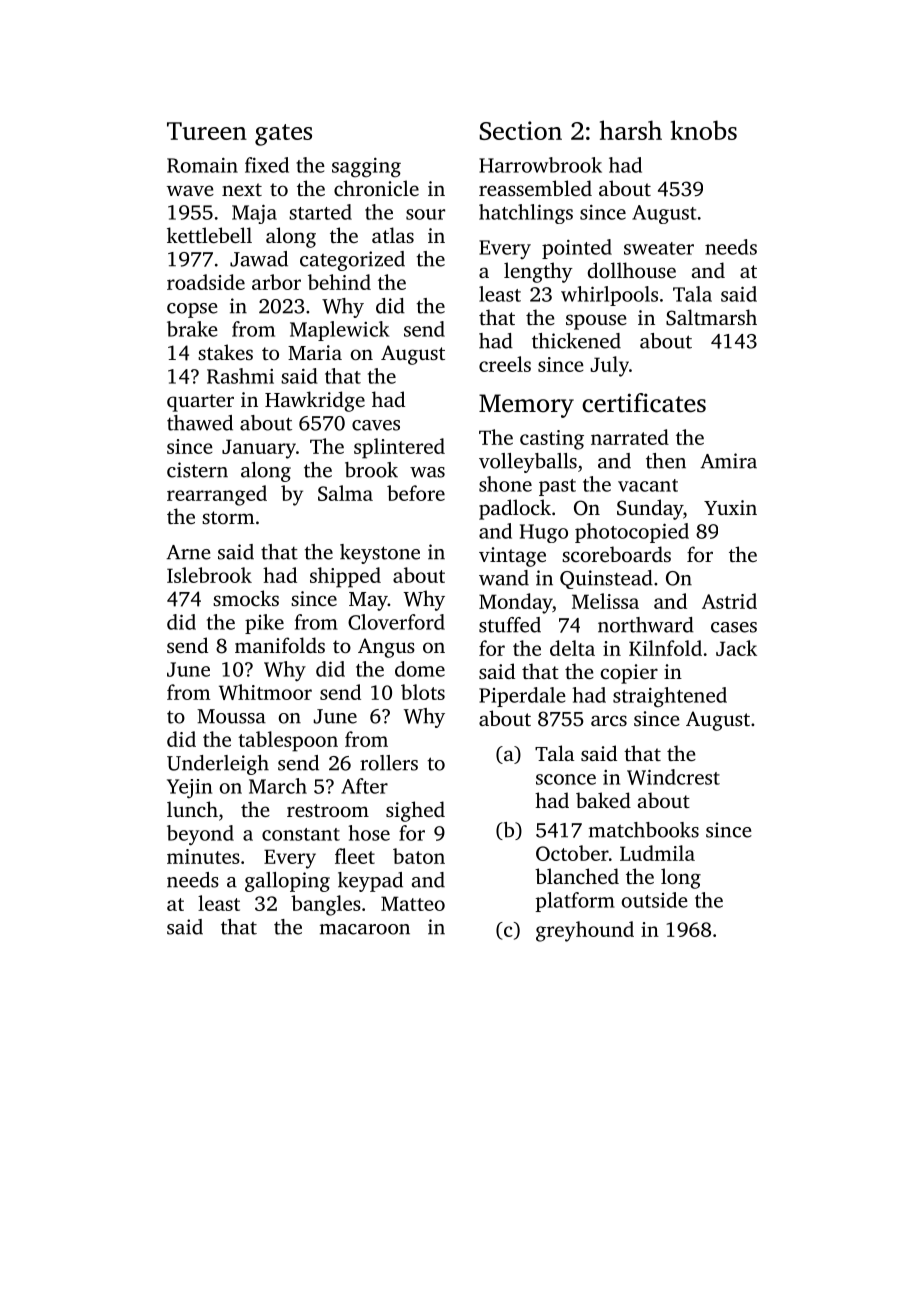 This page has height=1311, width=924. What do you see at coordinates (728, 461) in the page?
I see `Amira` at bounding box center [728, 461].
